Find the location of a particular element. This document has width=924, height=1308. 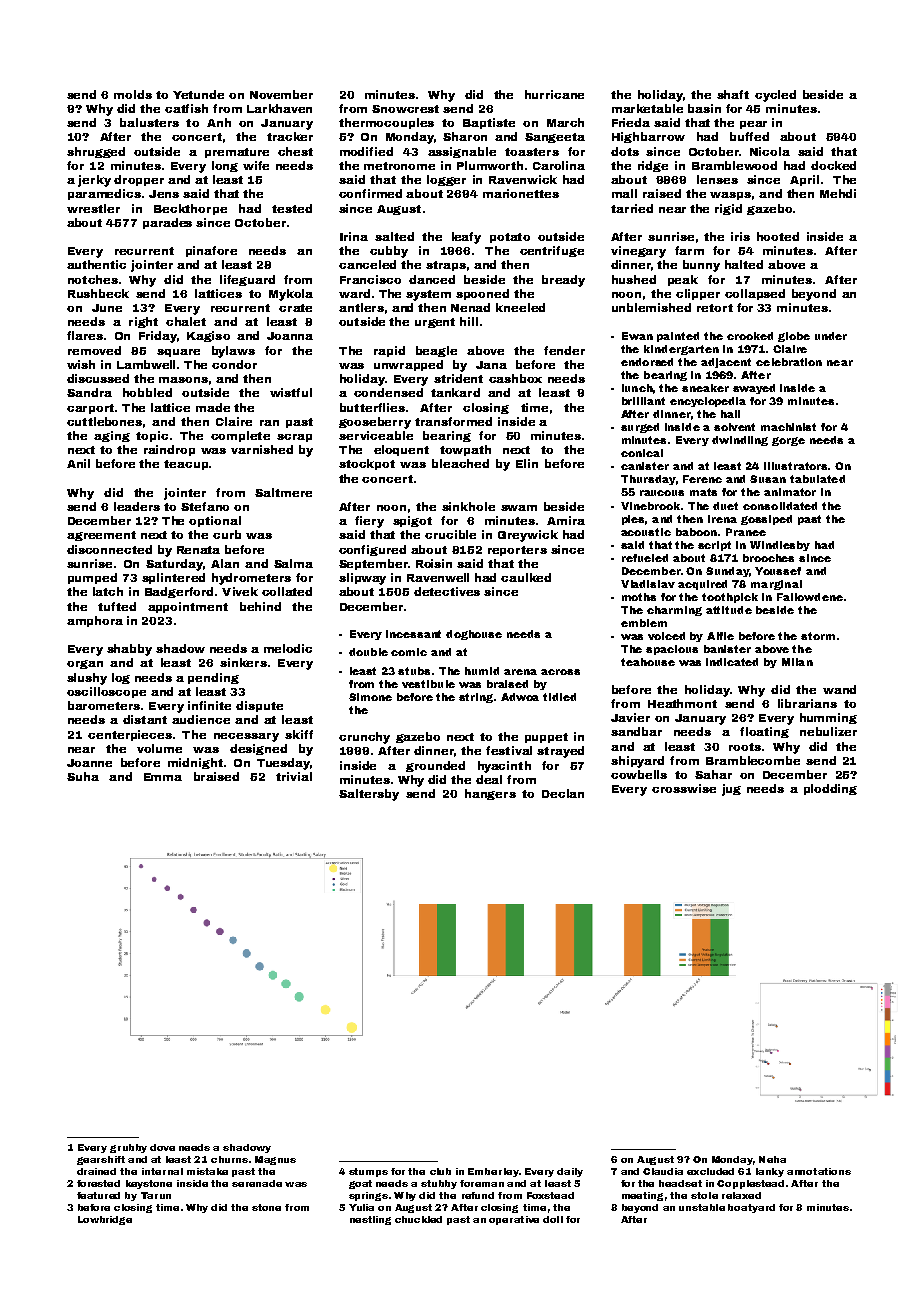

hangers is located at coordinates (490, 794).
